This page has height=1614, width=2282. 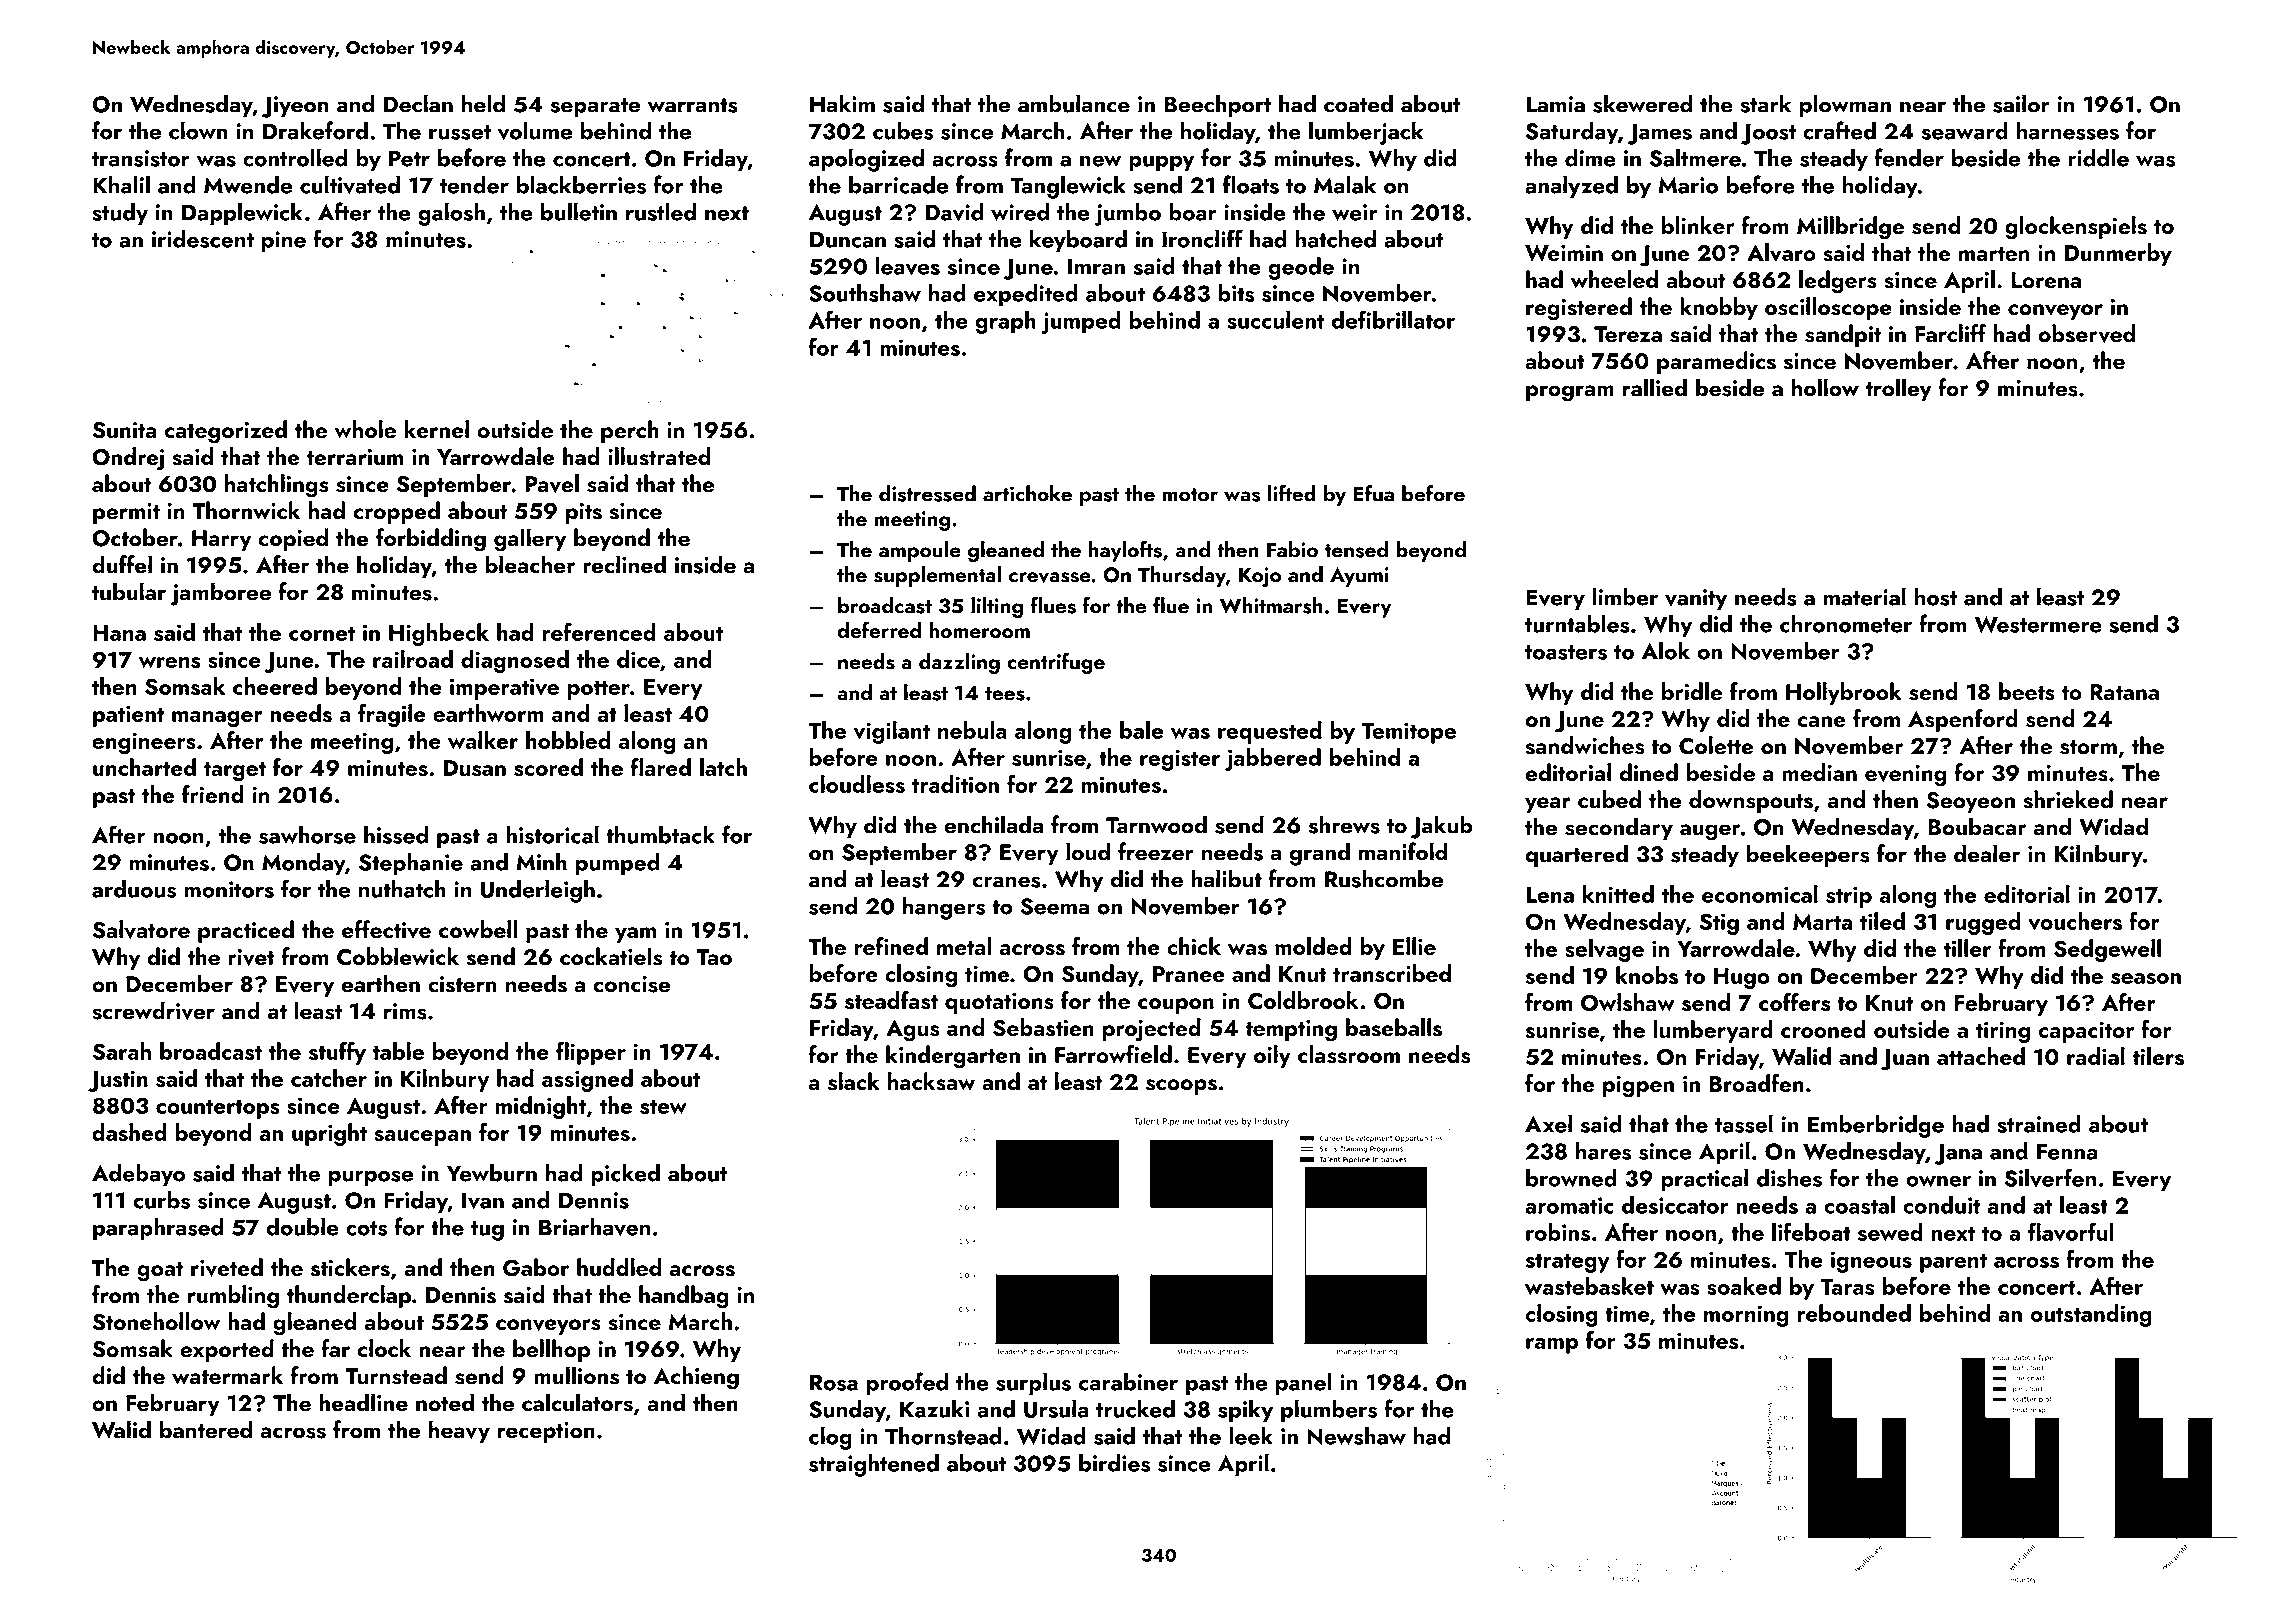 What do you see at coordinates (552, 834) in the page?
I see `historical` at bounding box center [552, 834].
